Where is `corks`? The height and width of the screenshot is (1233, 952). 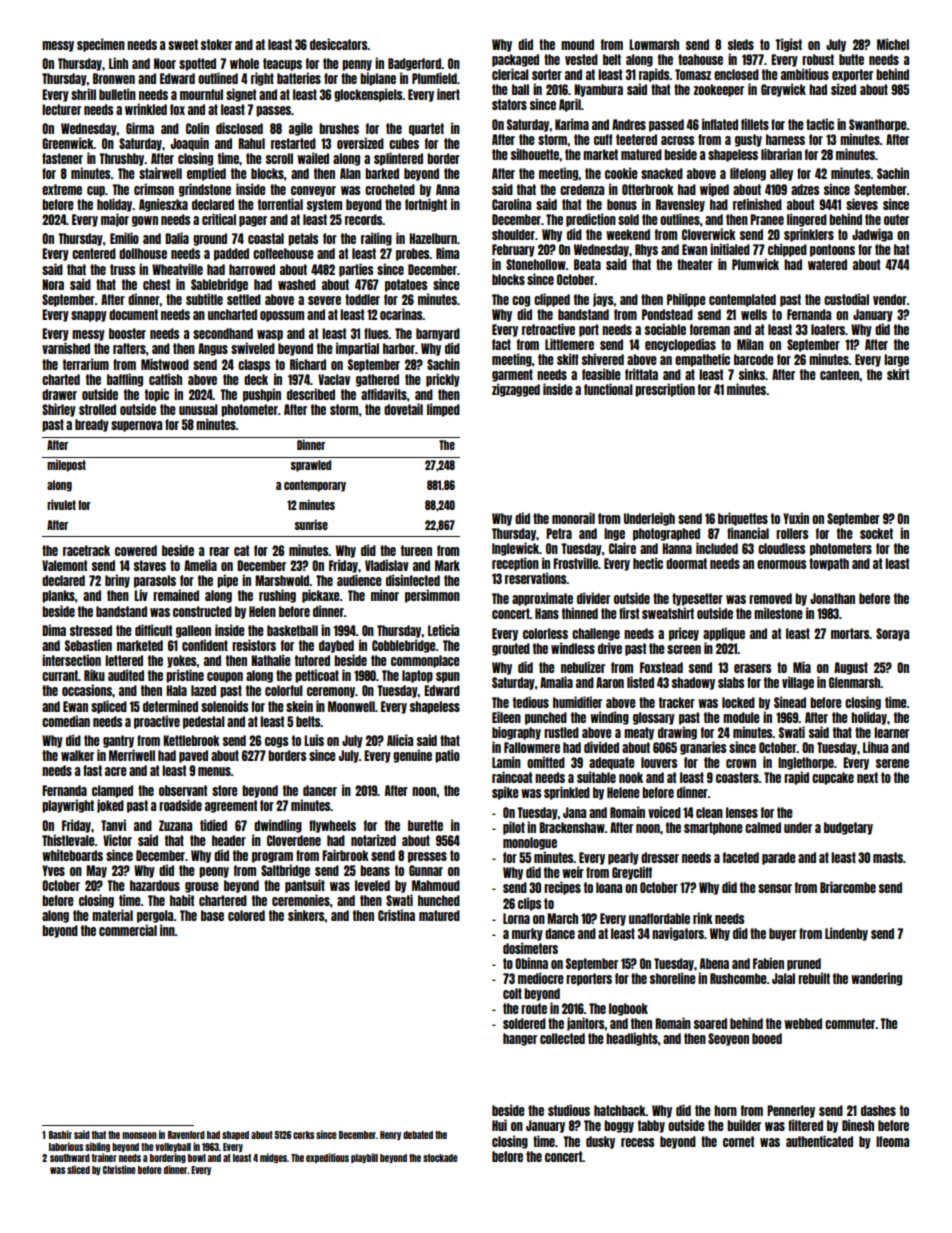
corks is located at coordinates (303, 1135).
